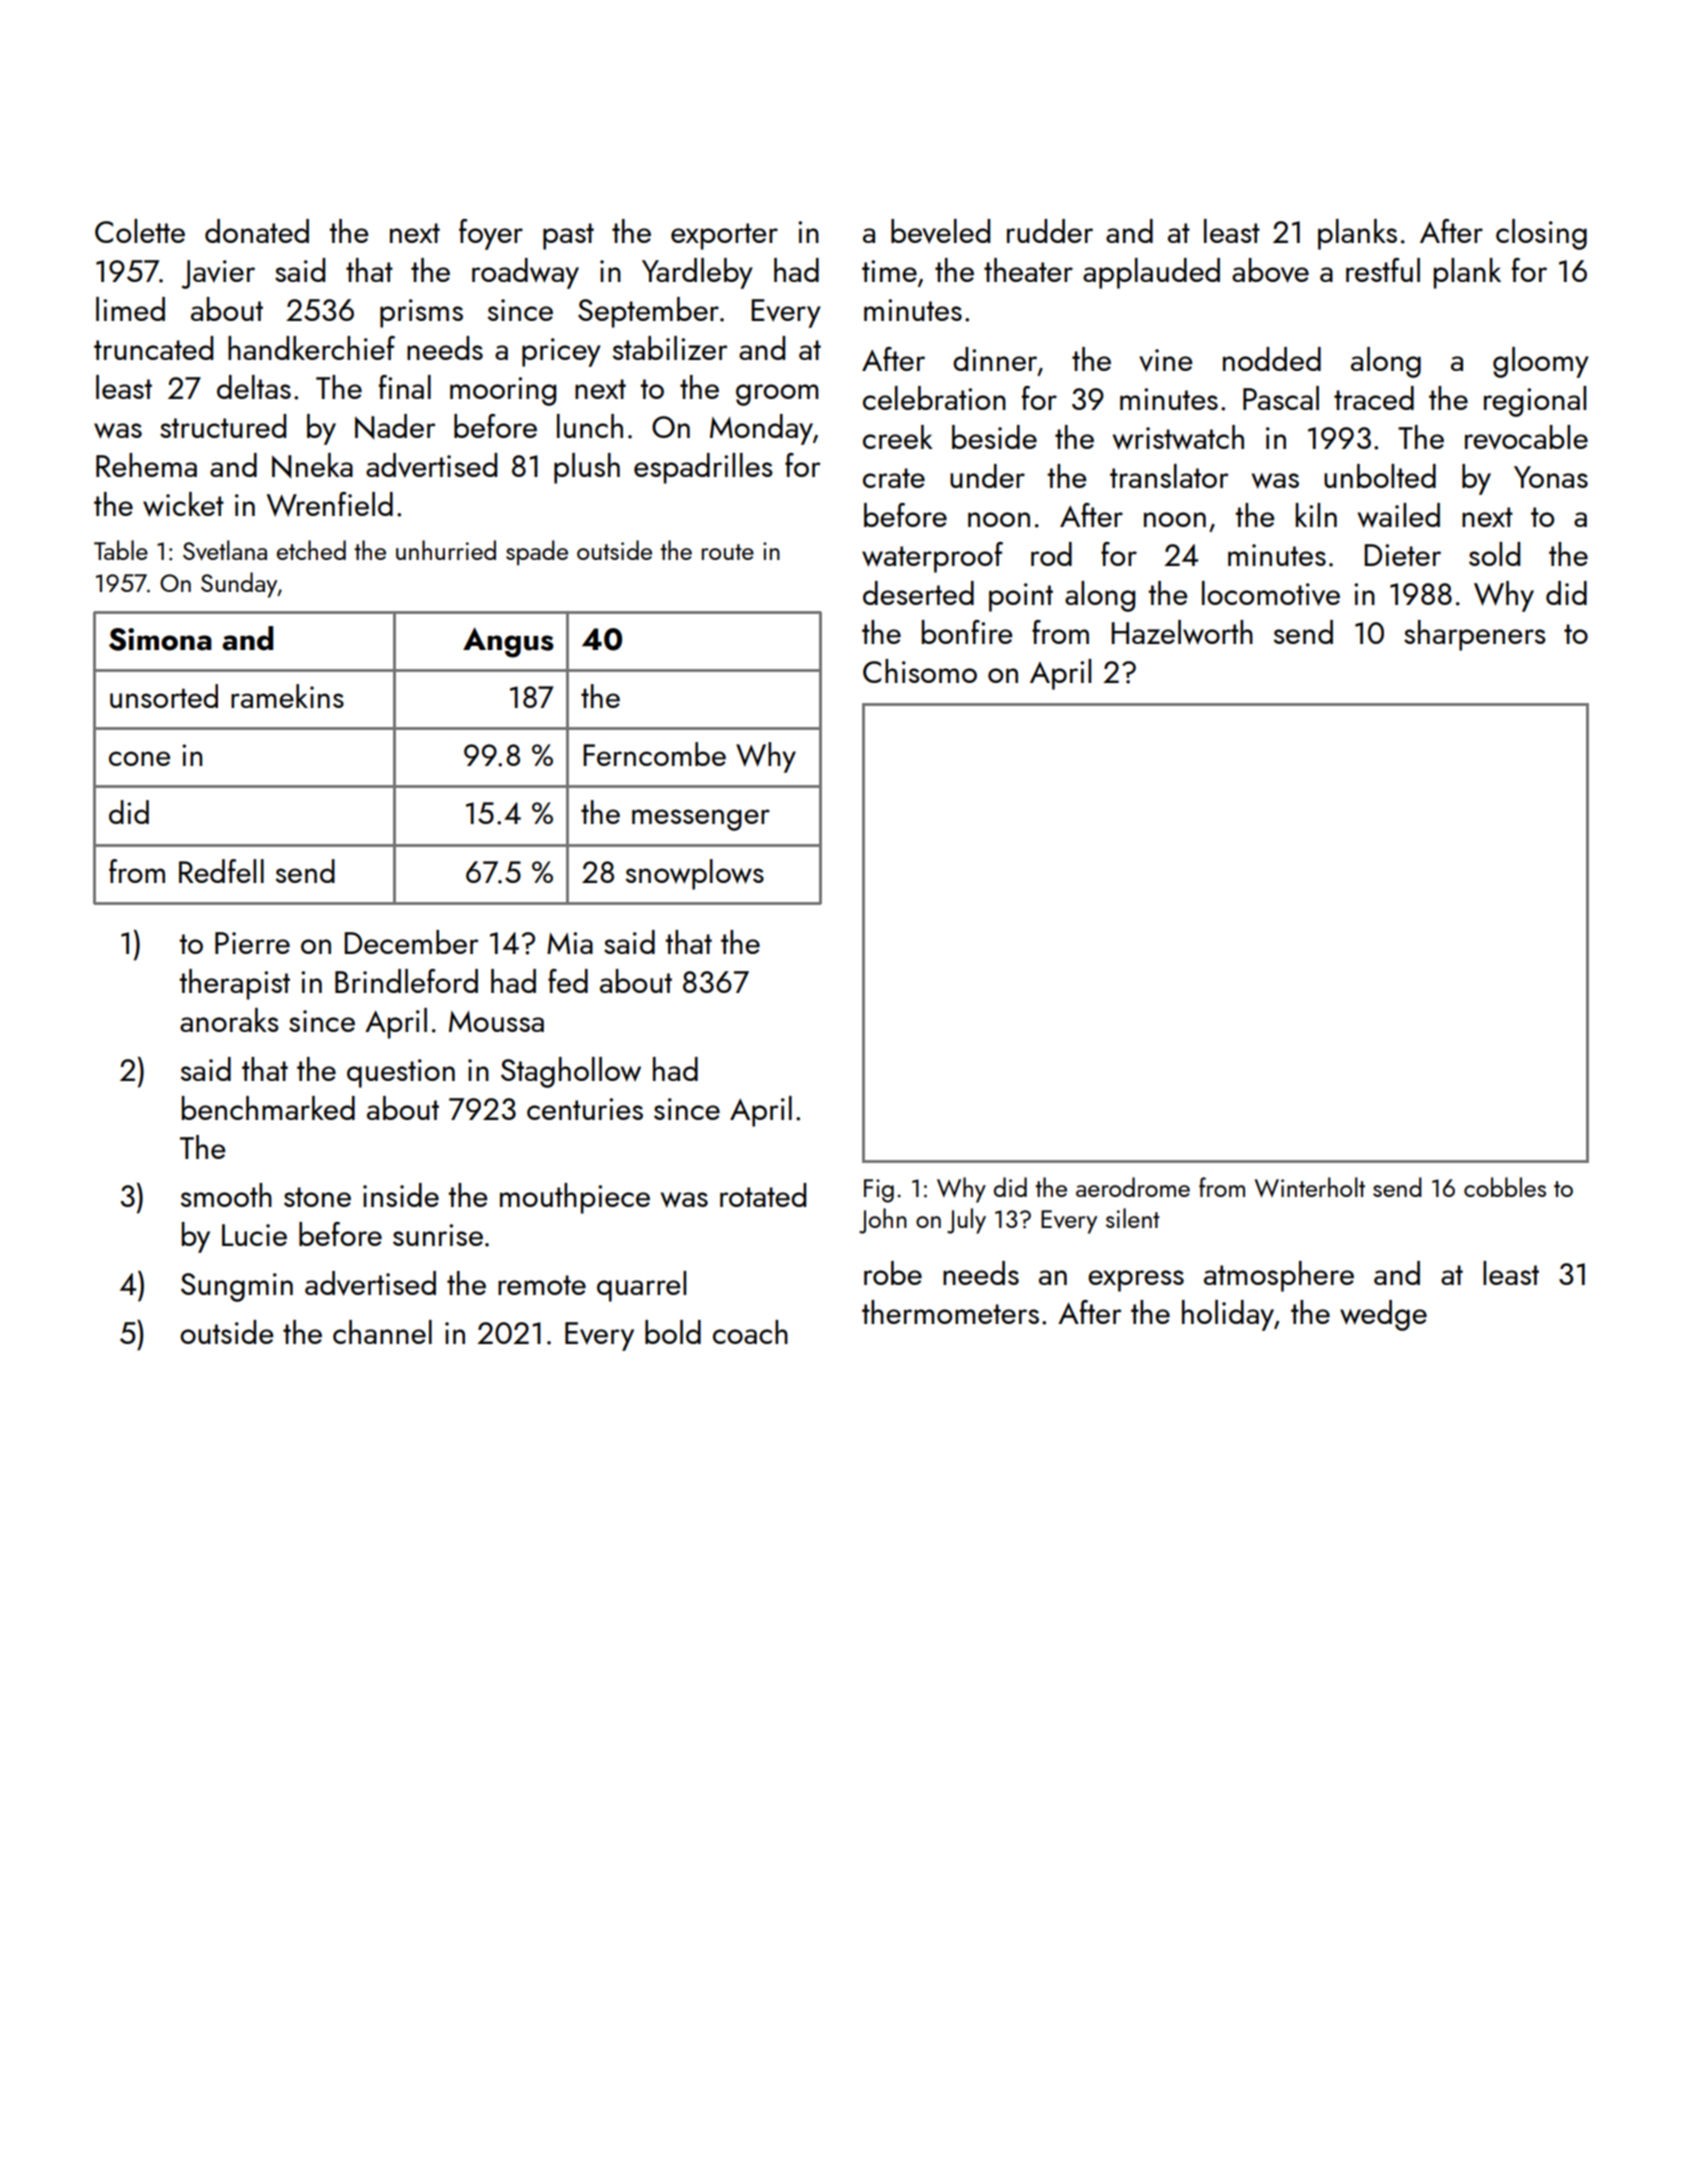  Describe the element at coordinates (967, 632) in the document. I see `bonfire` at that location.
